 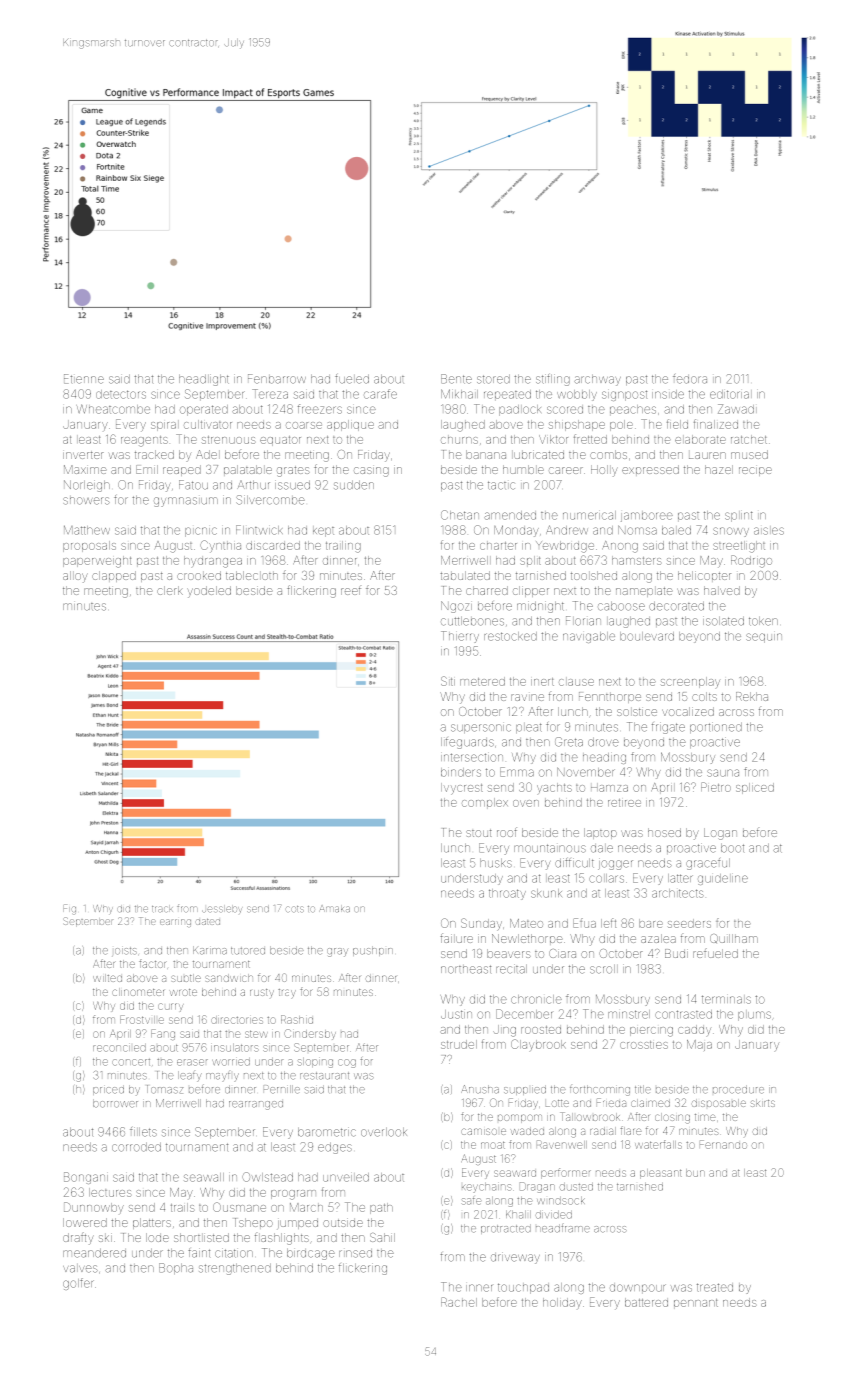 What do you see at coordinates (752, 696) in the page?
I see `Rekha` at bounding box center [752, 696].
